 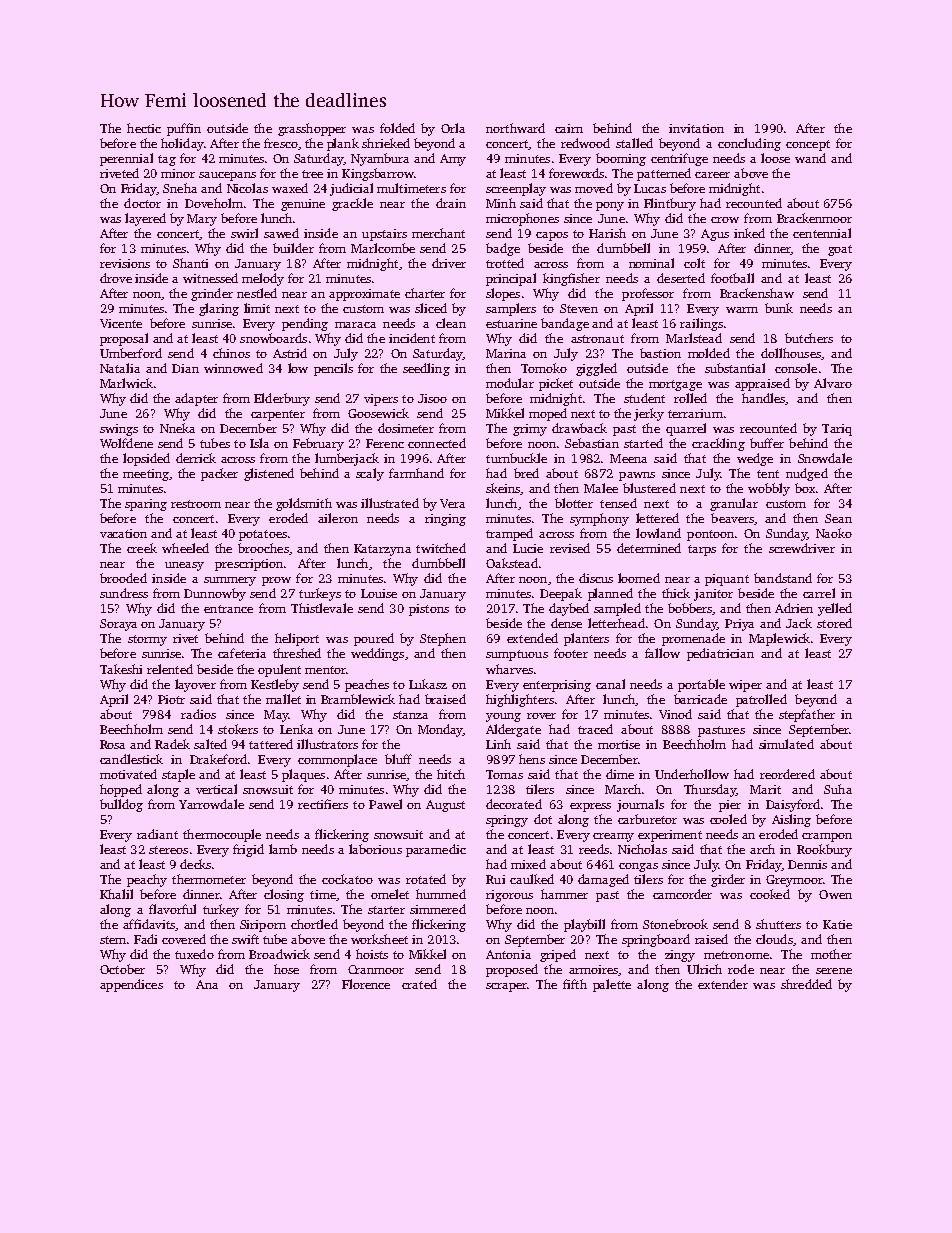 What do you see at coordinates (807, 715) in the screenshot?
I see `stepfather` at bounding box center [807, 715].
